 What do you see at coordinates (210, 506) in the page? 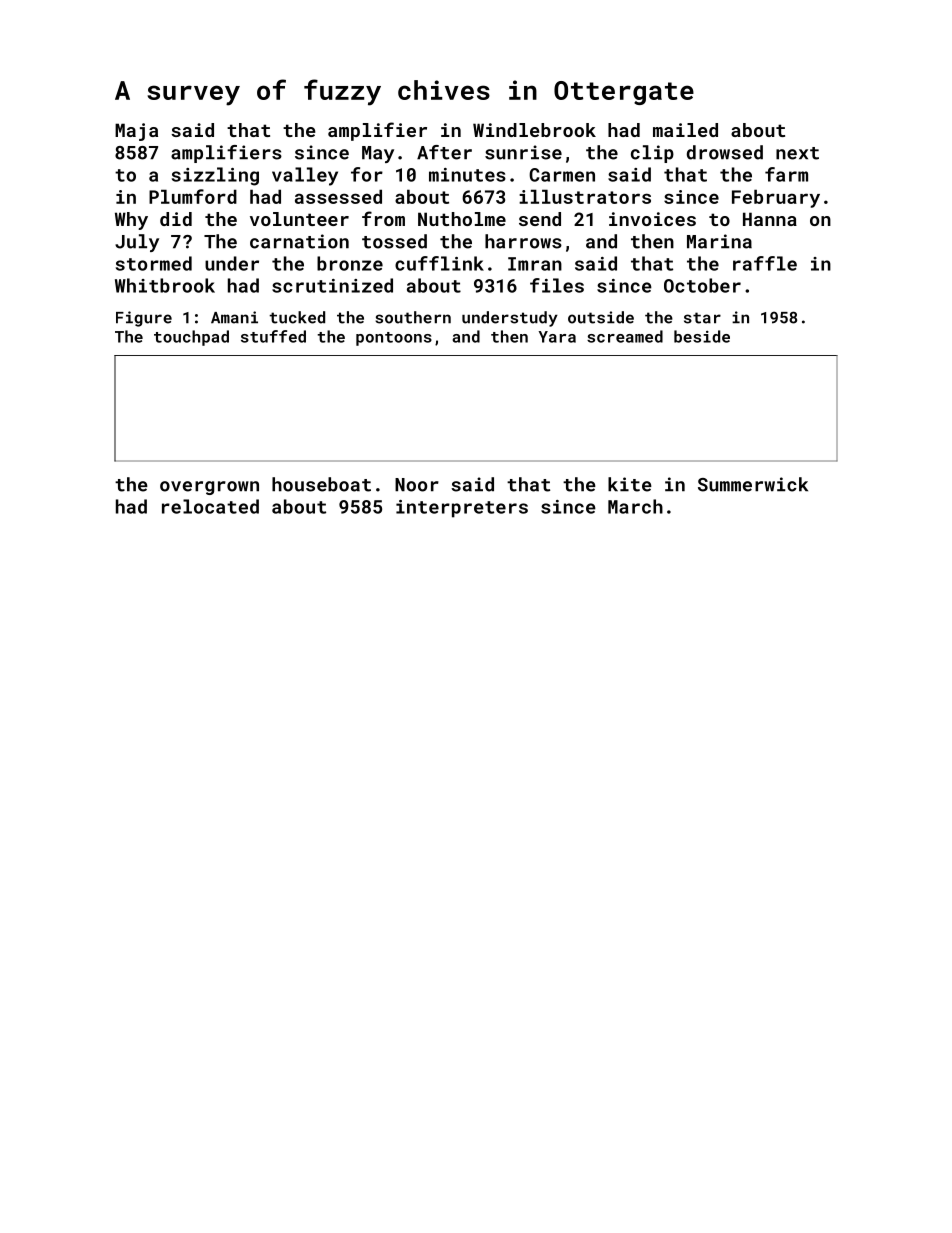
I see `relocated` at bounding box center [210, 506].
